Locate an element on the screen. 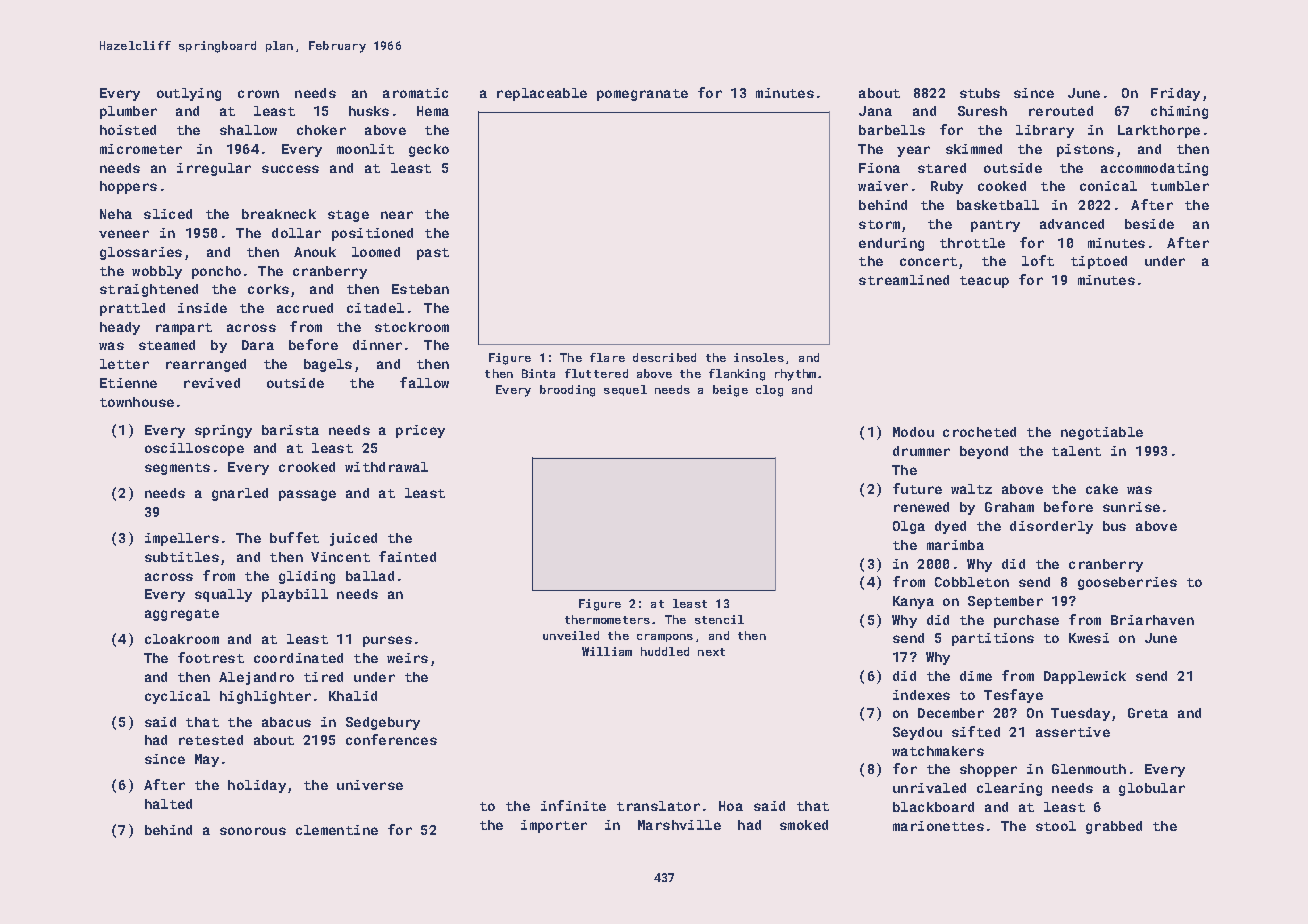 This screenshot has width=1308, height=924. halted is located at coordinates (168, 804).
